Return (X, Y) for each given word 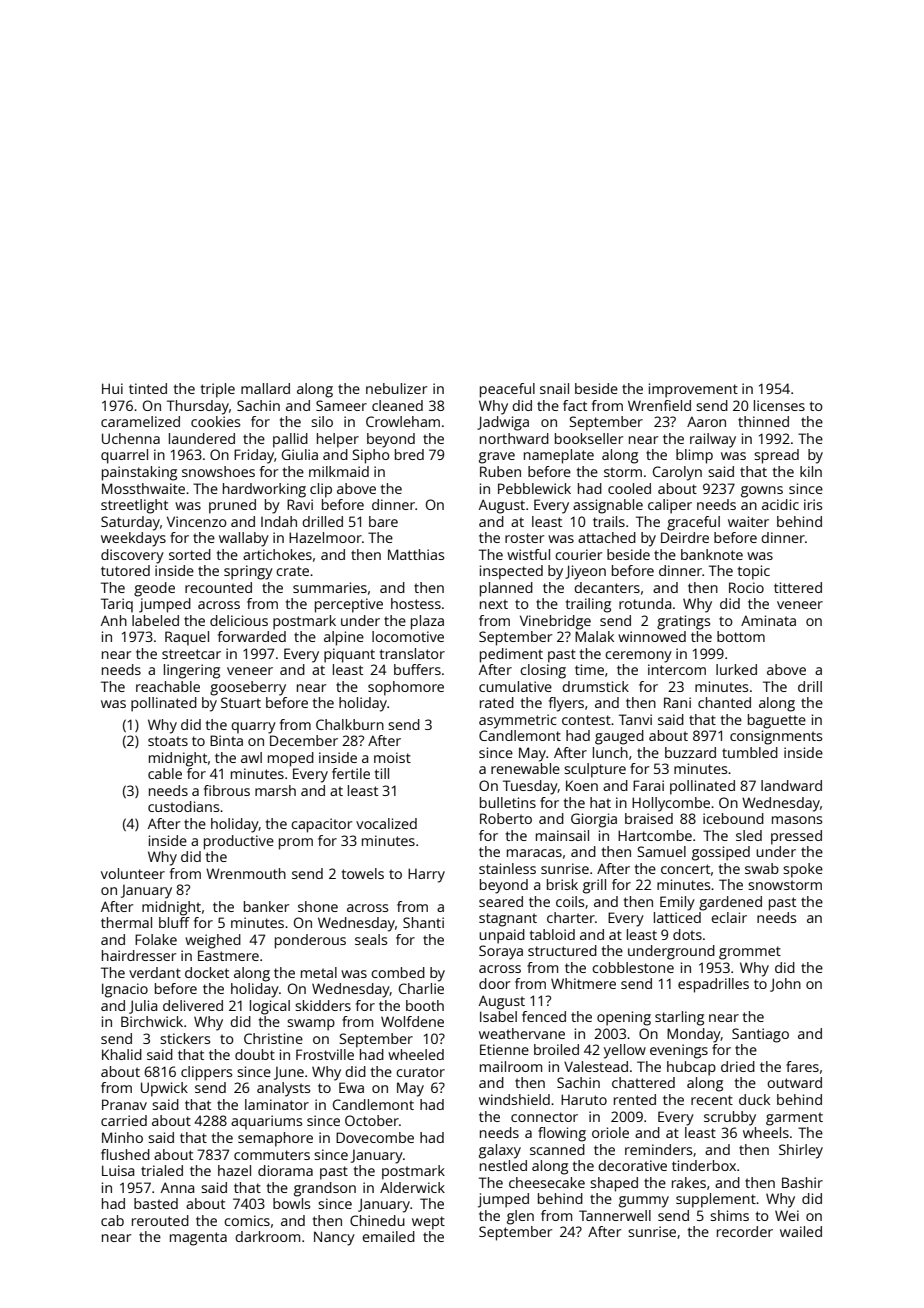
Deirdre (685, 537)
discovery (132, 556)
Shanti (423, 922)
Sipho (371, 456)
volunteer (133, 873)
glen (520, 1217)
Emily (677, 903)
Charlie (421, 988)
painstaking (139, 473)
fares (802, 1066)
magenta (198, 1239)
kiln (811, 471)
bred (409, 454)
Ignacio (125, 990)
